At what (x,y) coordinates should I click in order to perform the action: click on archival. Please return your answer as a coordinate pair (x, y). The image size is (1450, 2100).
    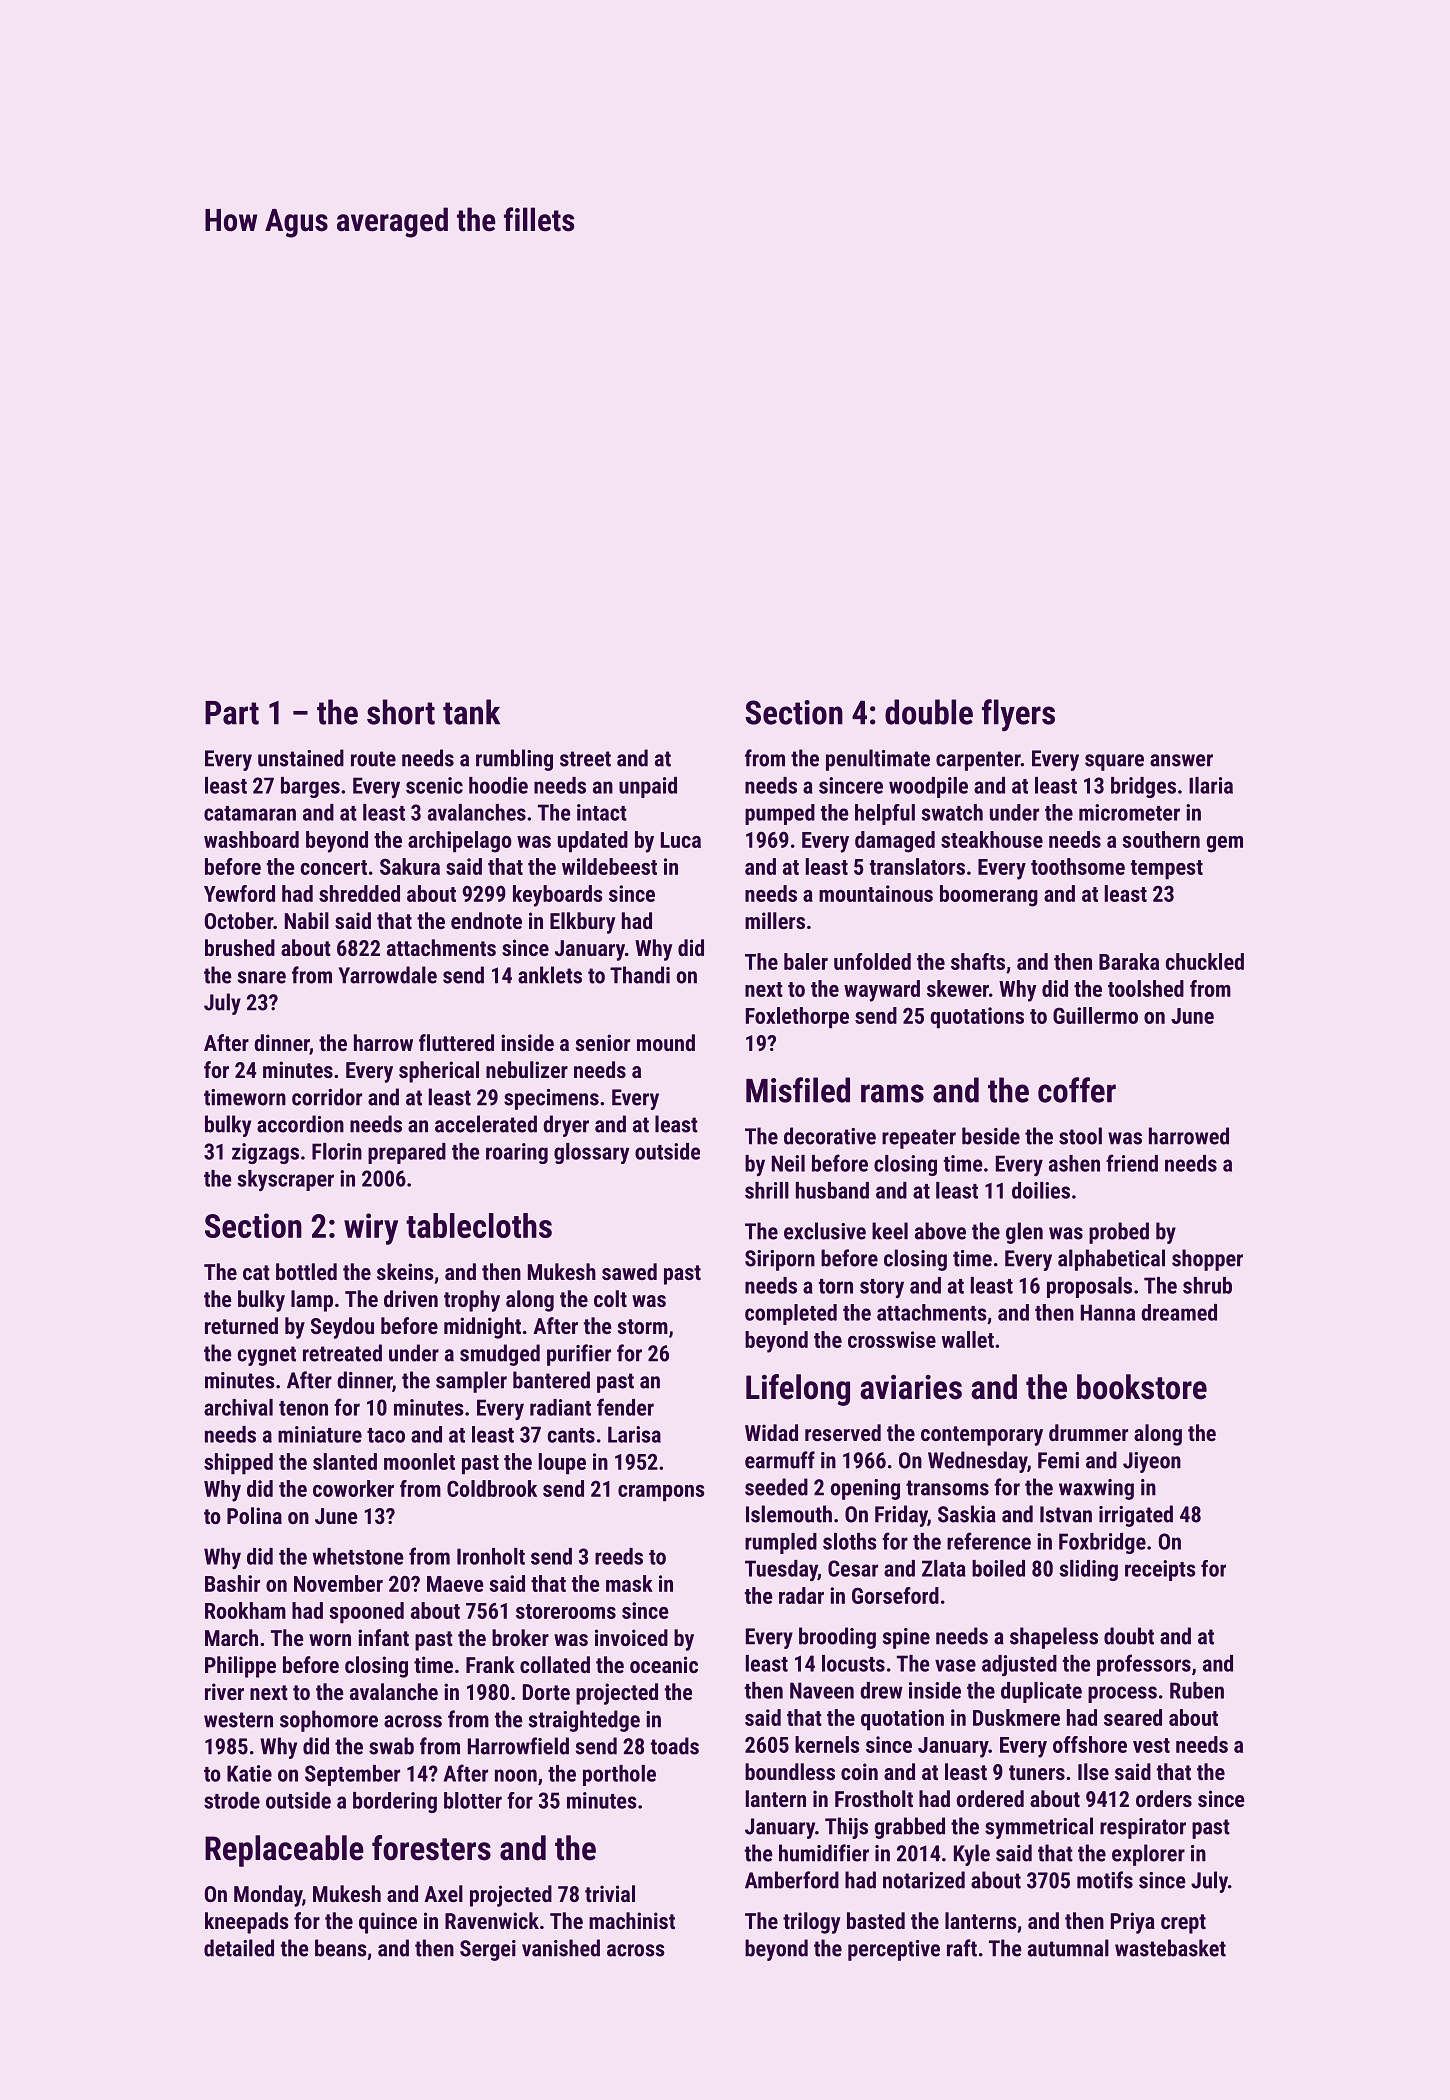
    Looking at the image, I should click on (238, 1407).
